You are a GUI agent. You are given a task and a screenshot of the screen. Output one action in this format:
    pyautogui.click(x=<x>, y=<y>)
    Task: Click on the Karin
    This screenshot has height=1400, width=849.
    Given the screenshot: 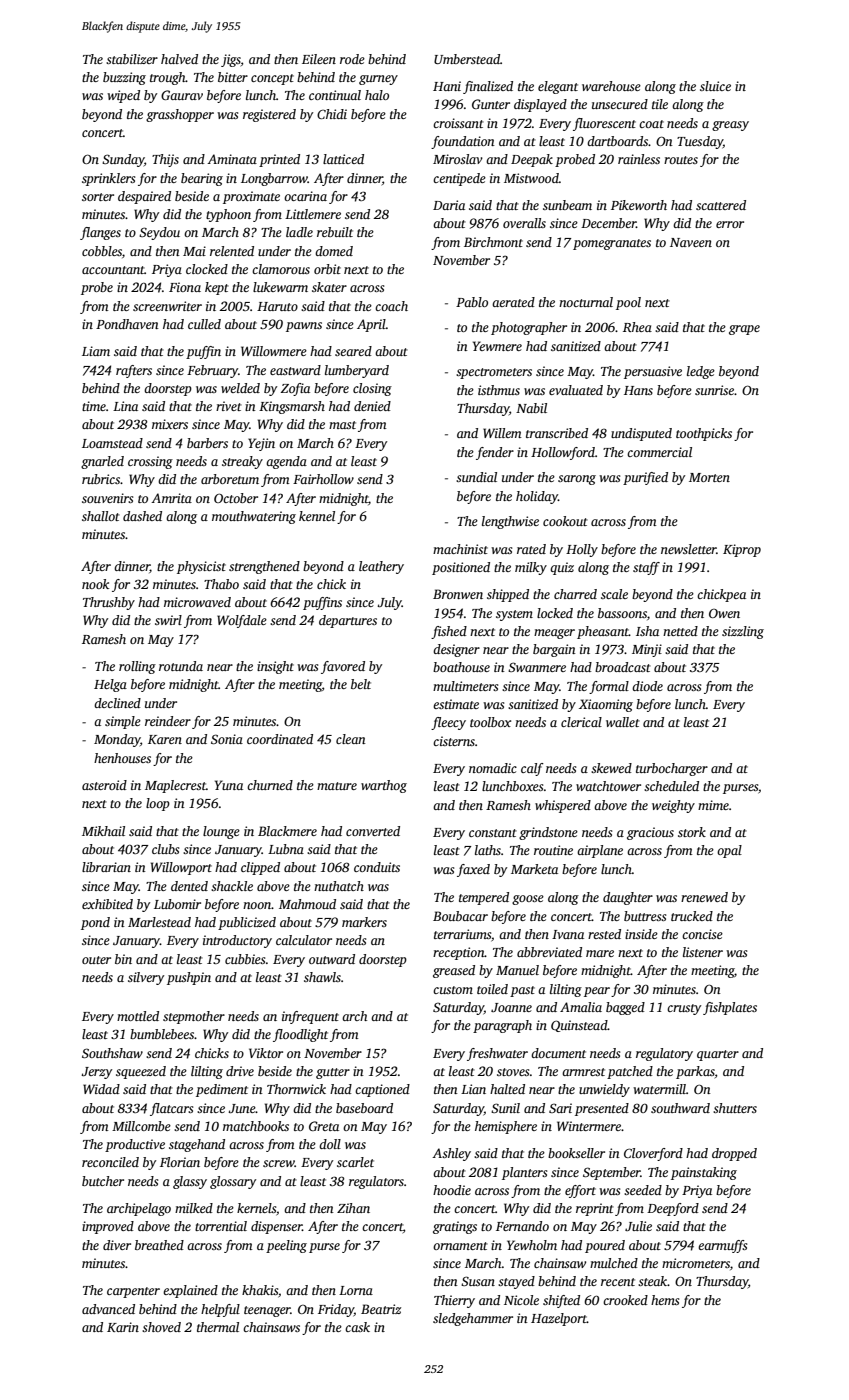 What is the action you would take?
    pyautogui.click(x=123, y=1327)
